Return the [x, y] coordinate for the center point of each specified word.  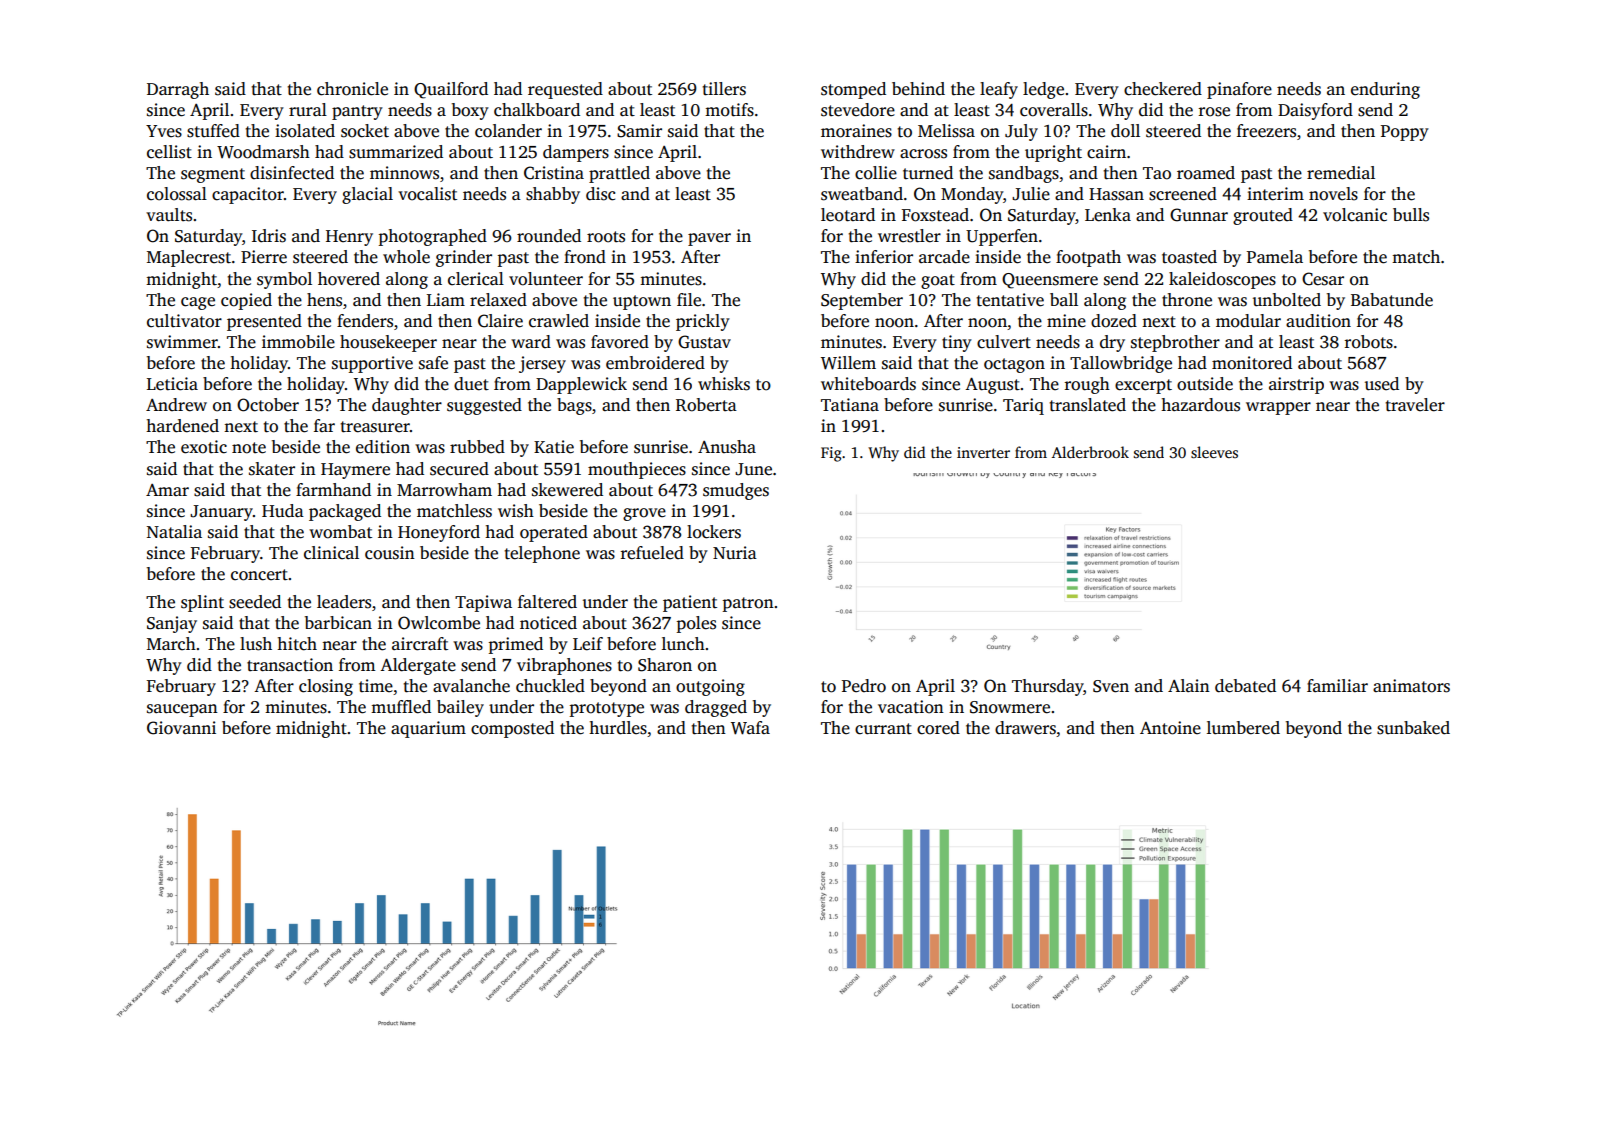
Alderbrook [1090, 452]
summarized [396, 152]
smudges [736, 491]
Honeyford [439, 533]
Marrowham [444, 490]
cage [198, 303]
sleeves [1214, 452]
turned [928, 173]
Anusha [727, 447]
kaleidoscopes [1222, 280]
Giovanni [181, 728]
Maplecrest [189, 258]
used [1382, 384]
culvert [1004, 342]
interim [1275, 194]
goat [938, 281]
